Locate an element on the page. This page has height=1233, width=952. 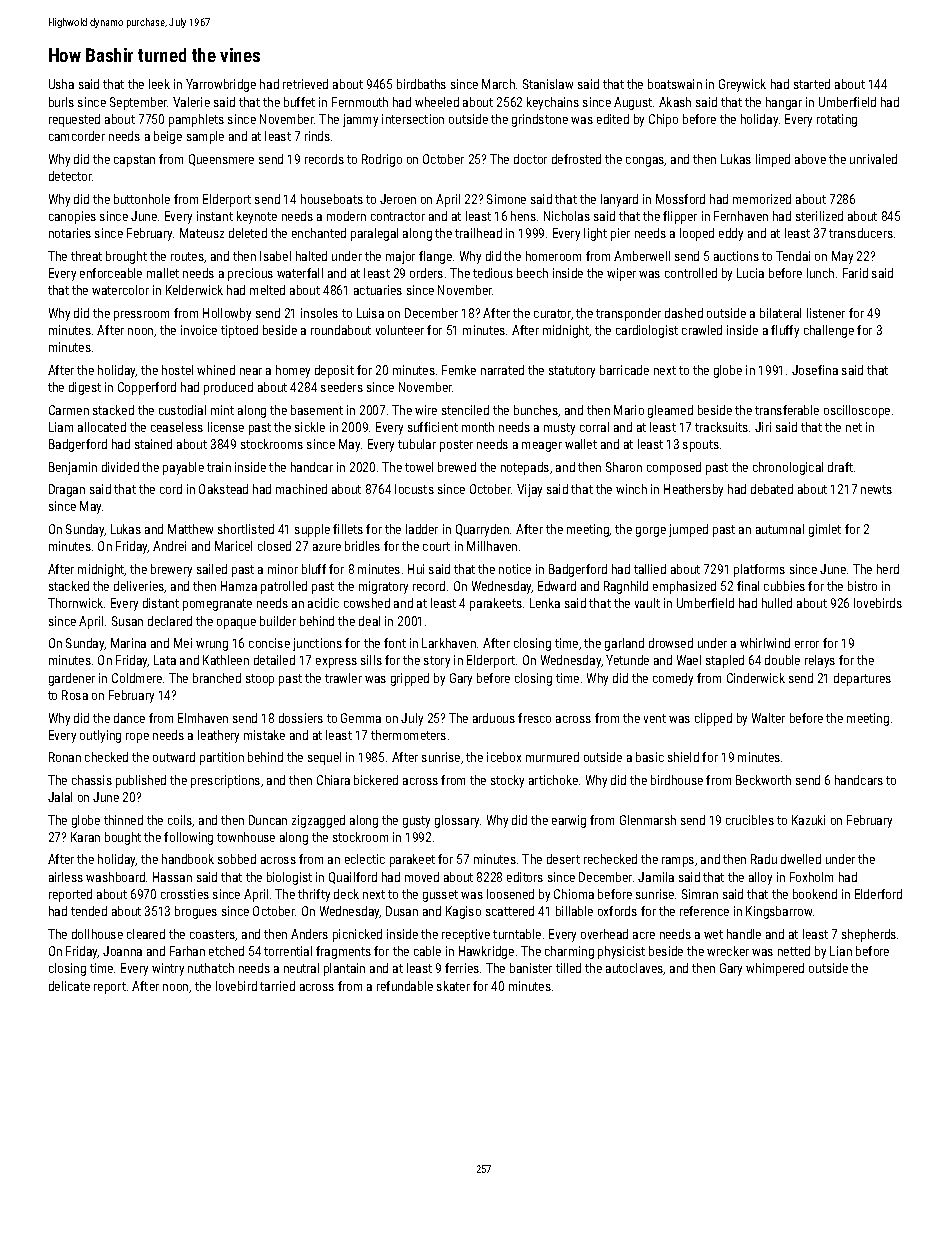
tarried is located at coordinates (277, 986).
